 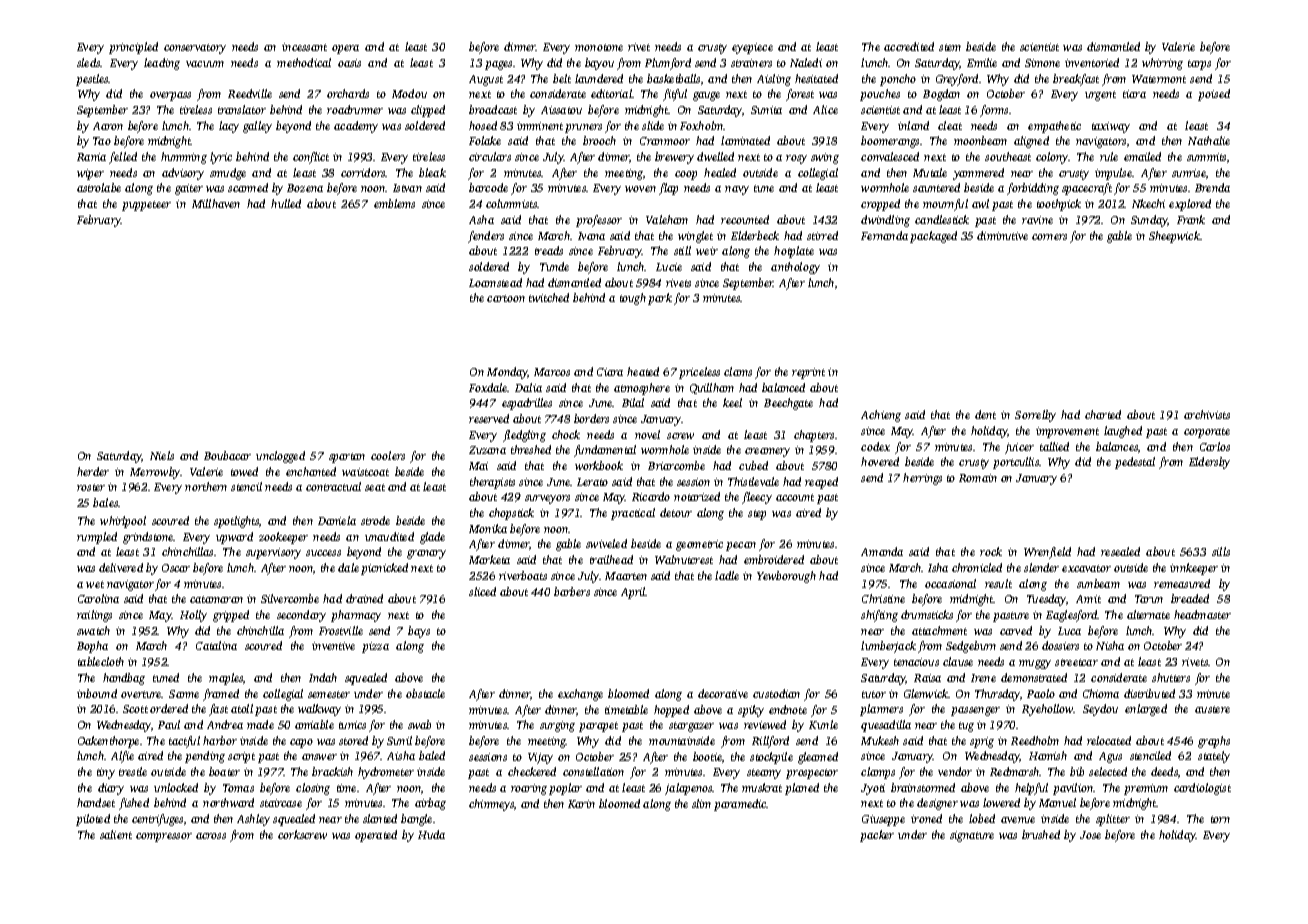 I want to click on swatch, so click(x=93, y=630).
